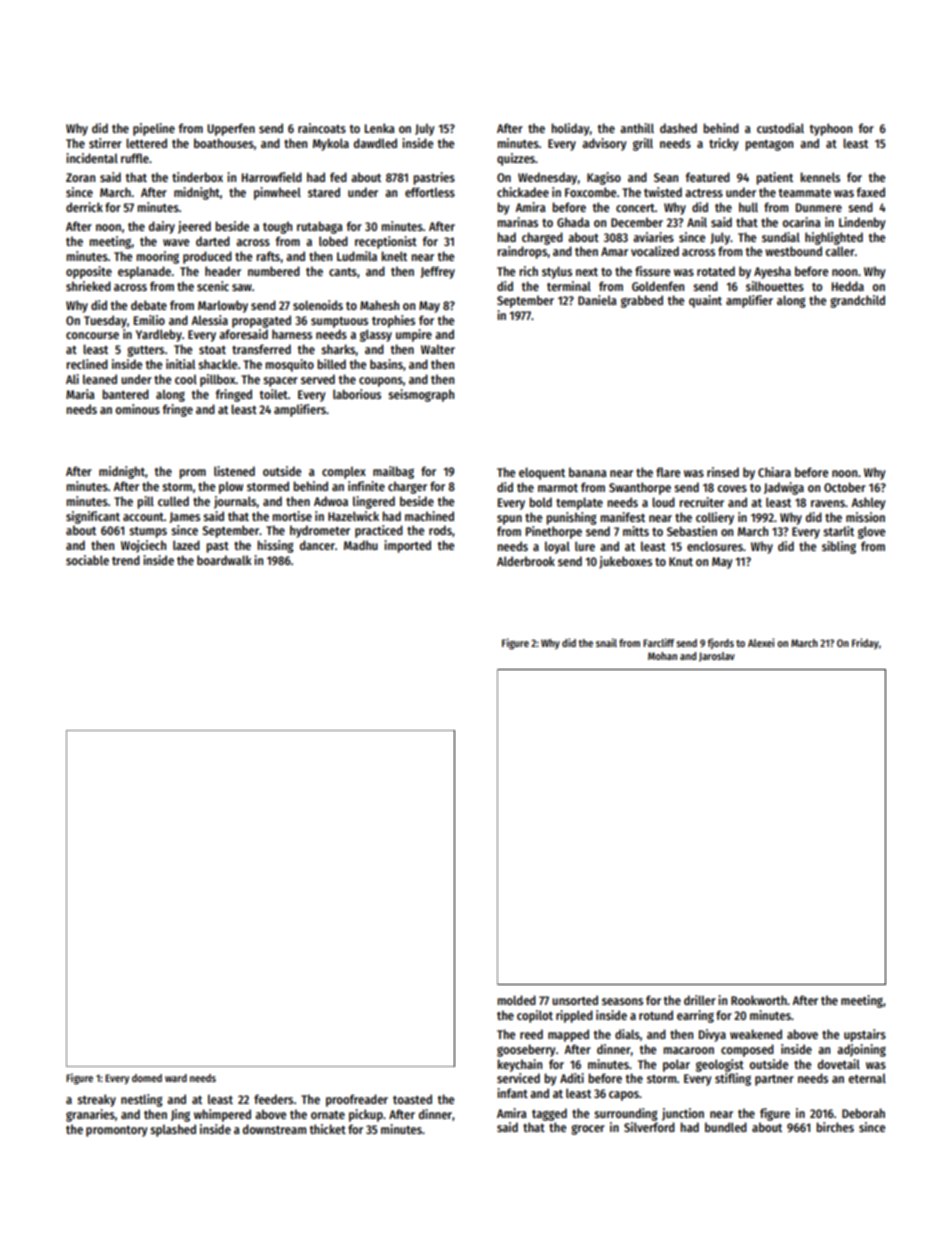 The width and height of the image is (952, 1233). What do you see at coordinates (394, 256) in the image?
I see `knelt` at bounding box center [394, 256].
